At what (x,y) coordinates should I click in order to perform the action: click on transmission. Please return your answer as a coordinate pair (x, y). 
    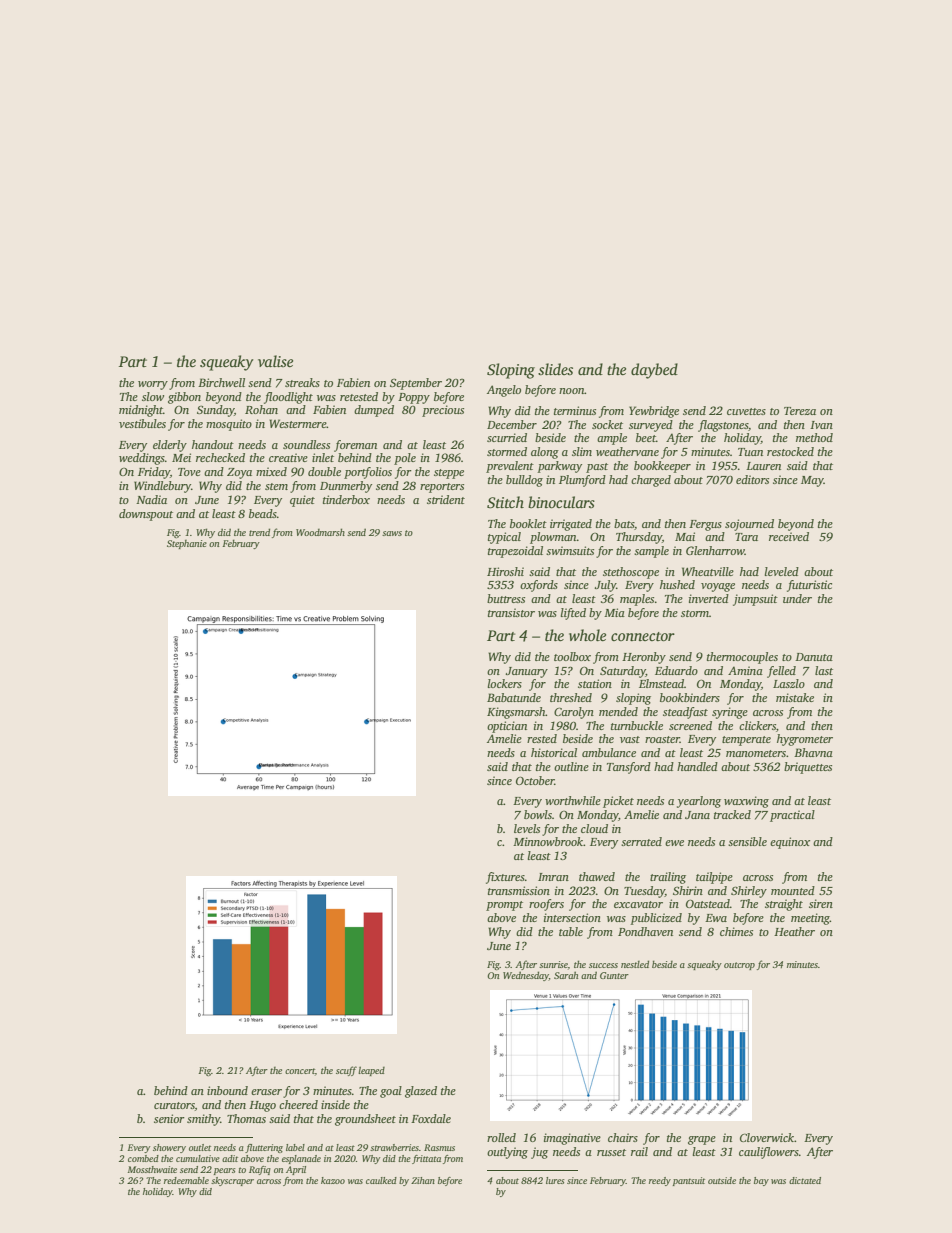
    Looking at the image, I should click on (519, 890).
